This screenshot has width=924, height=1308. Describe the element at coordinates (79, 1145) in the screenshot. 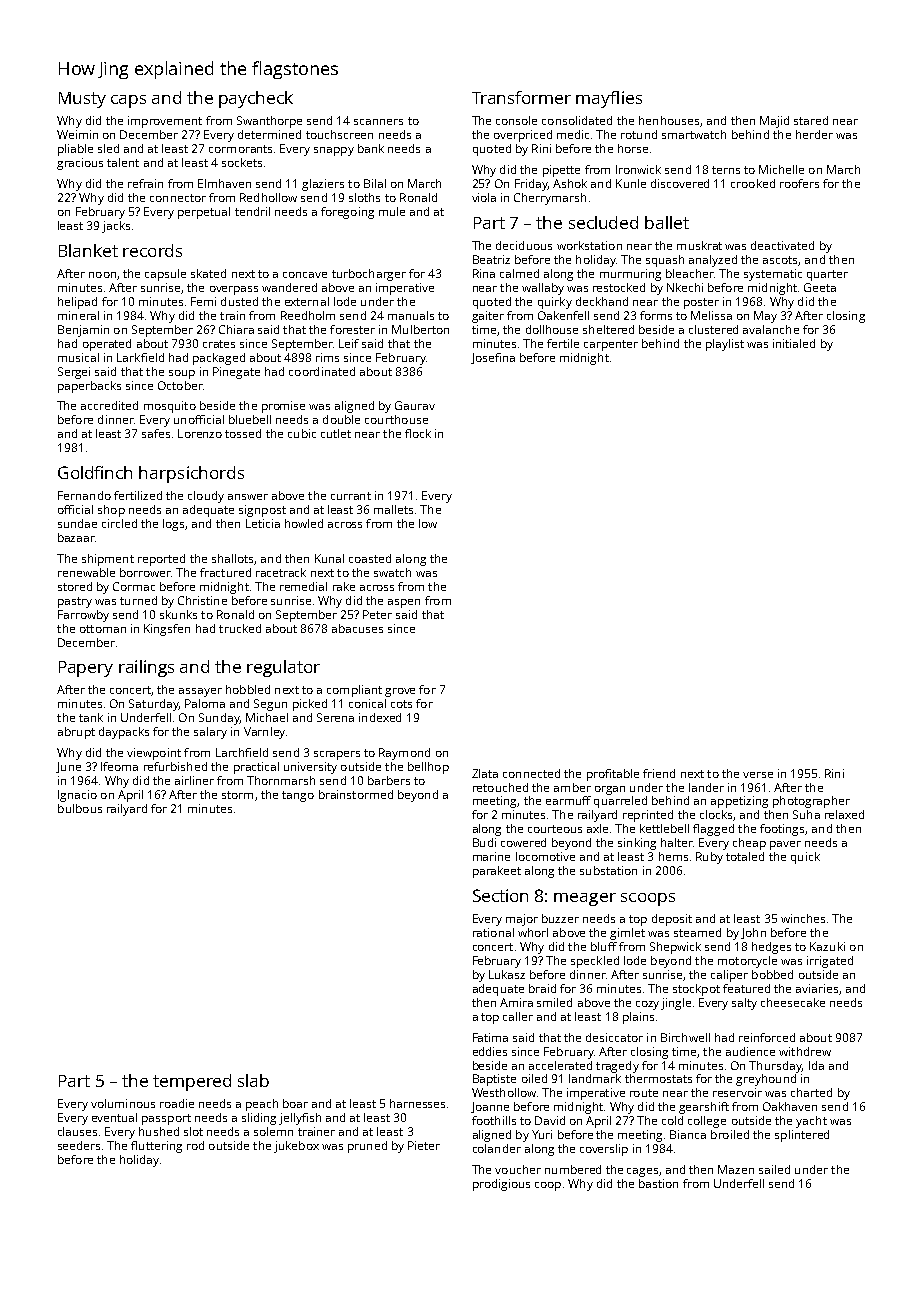

I see `seeders` at that location.
